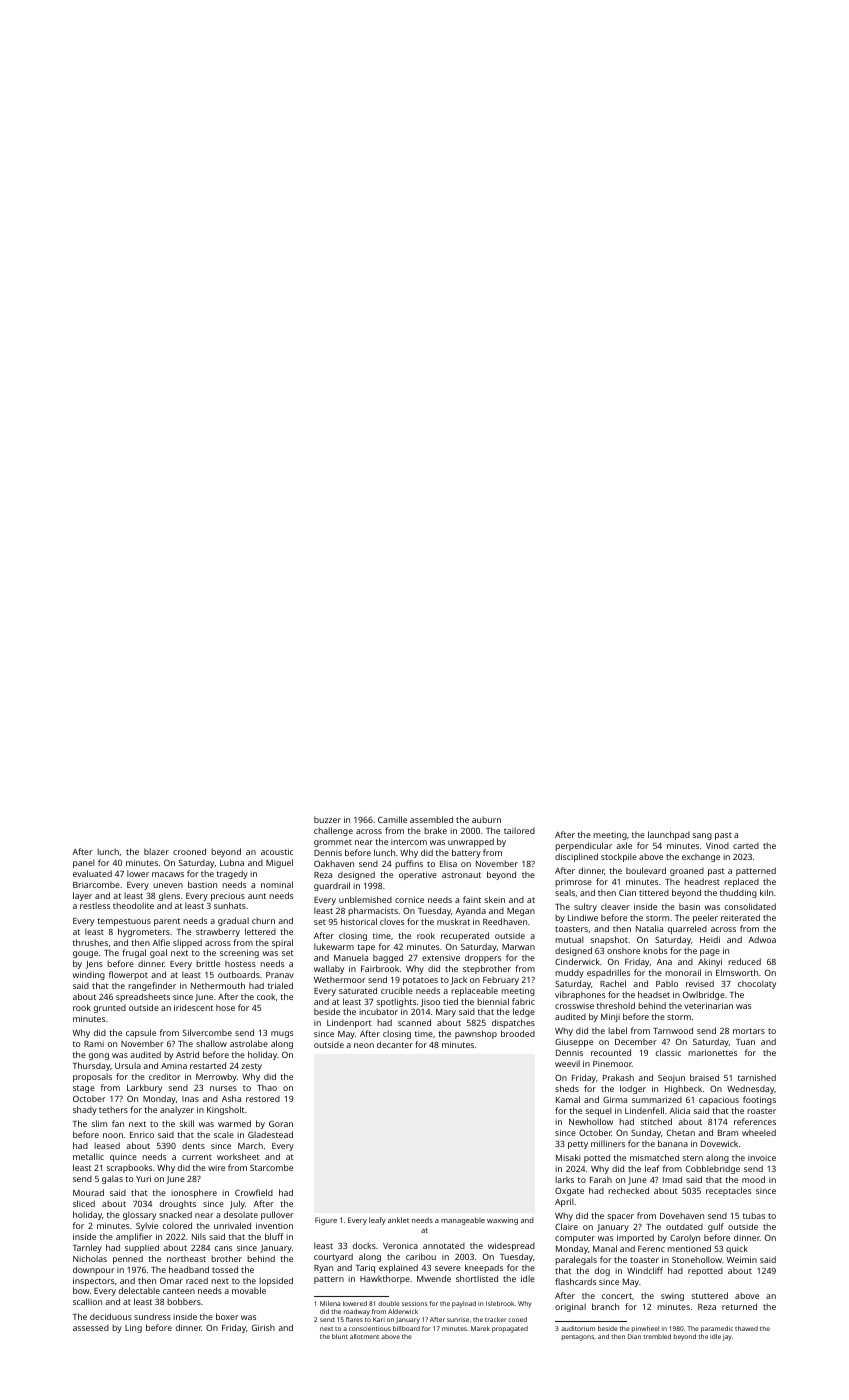 The width and height of the document is (849, 1400). What do you see at coordinates (702, 836) in the document?
I see `sang` at bounding box center [702, 836].
